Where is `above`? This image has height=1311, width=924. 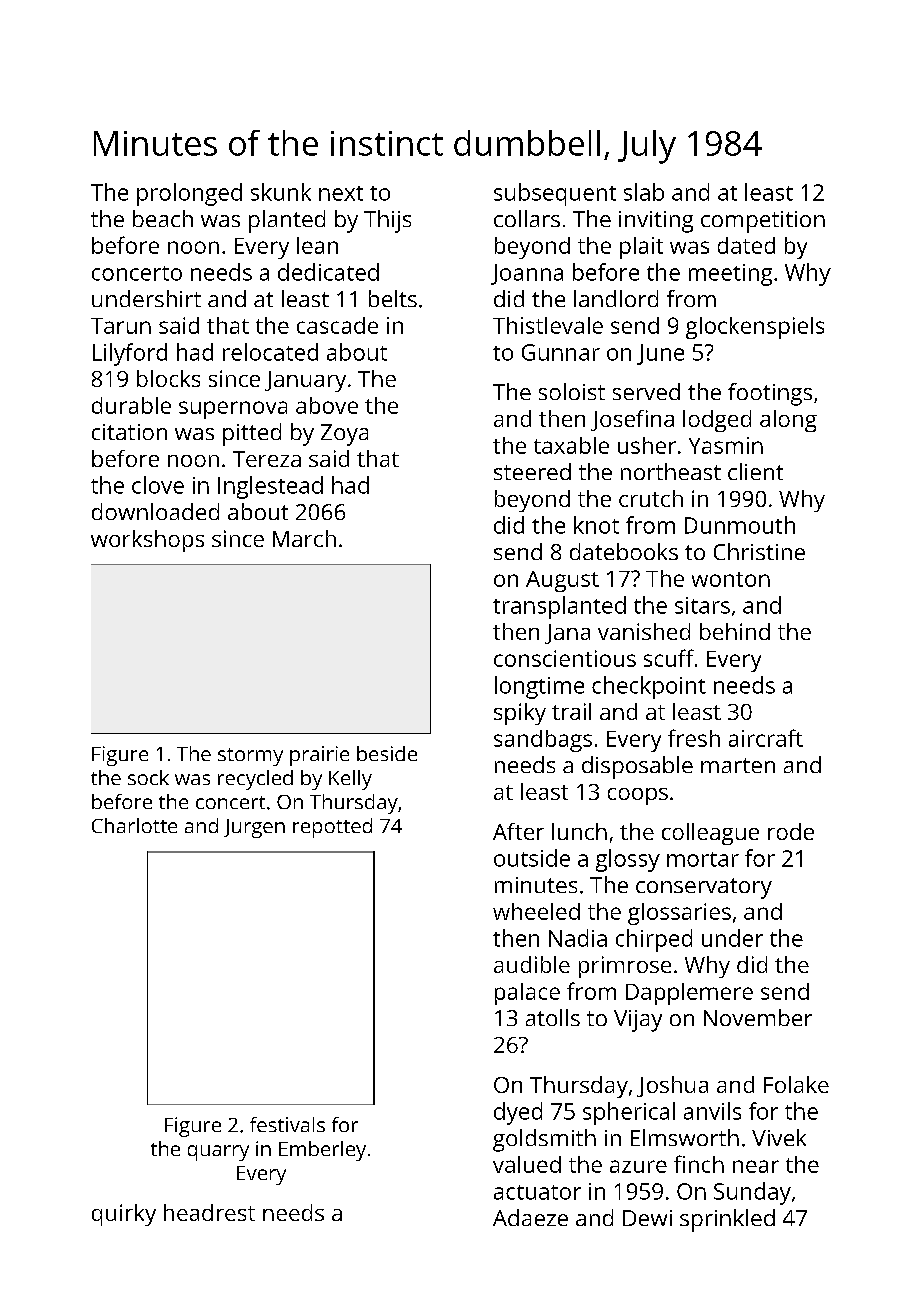 above is located at coordinates (327, 405).
